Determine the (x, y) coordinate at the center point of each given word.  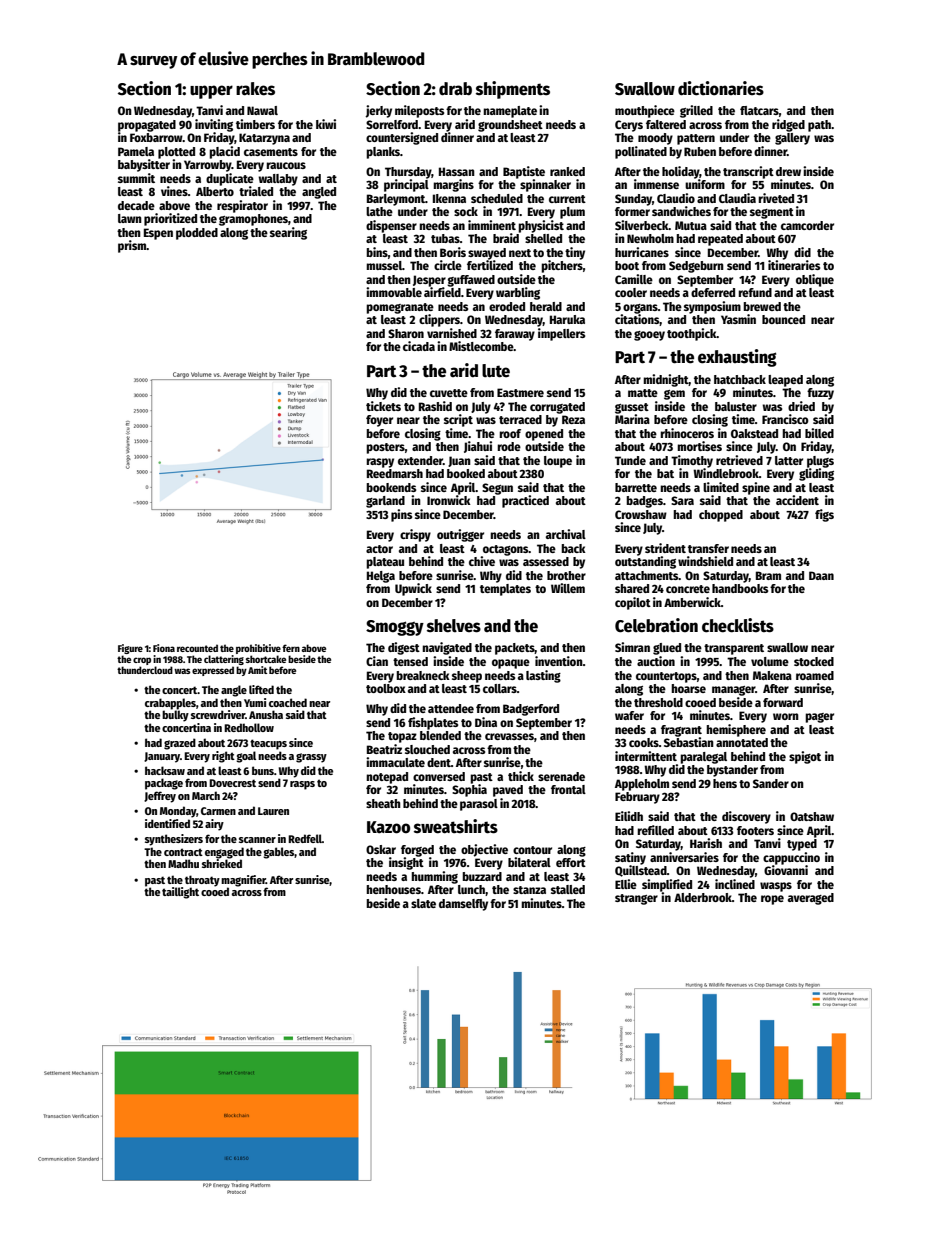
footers (755, 830)
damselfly (463, 905)
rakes (255, 89)
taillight (180, 893)
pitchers (562, 266)
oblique (815, 280)
